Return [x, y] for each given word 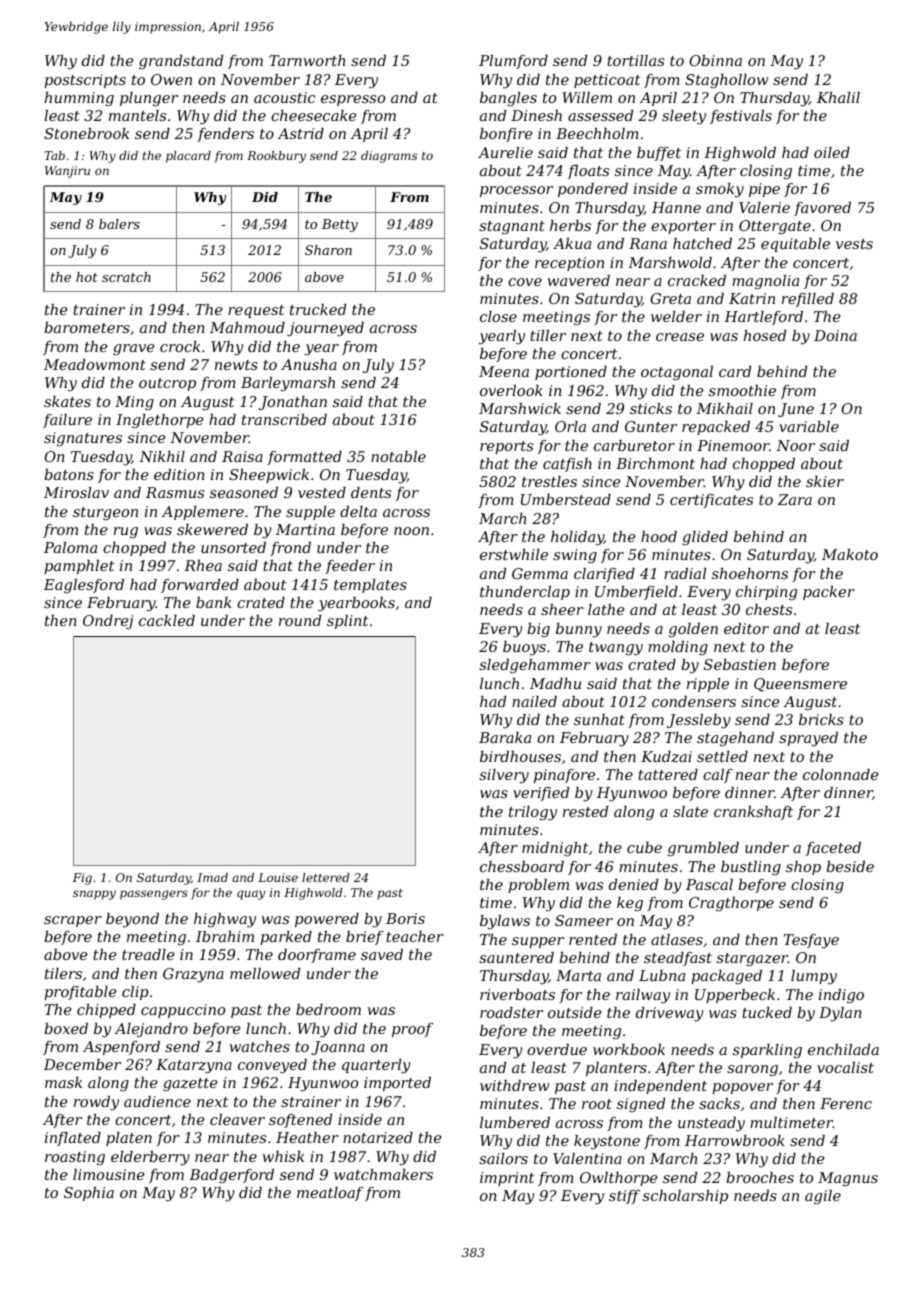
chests [769, 609]
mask [63, 1082]
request [256, 311]
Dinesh [536, 115]
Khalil [838, 97]
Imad [212, 877]
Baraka [505, 737]
